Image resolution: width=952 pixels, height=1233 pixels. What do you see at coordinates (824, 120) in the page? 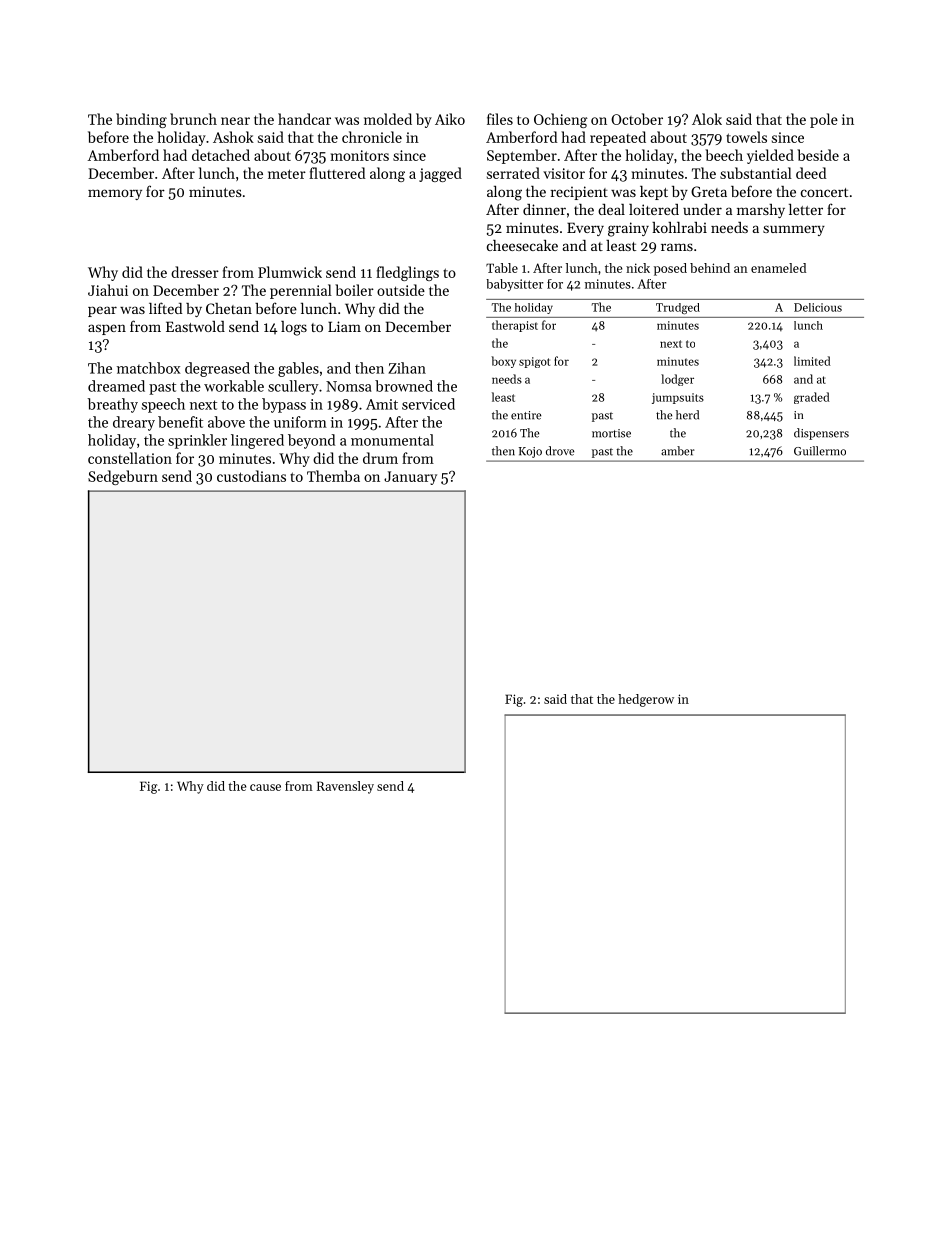
I see `pole` at bounding box center [824, 120].
